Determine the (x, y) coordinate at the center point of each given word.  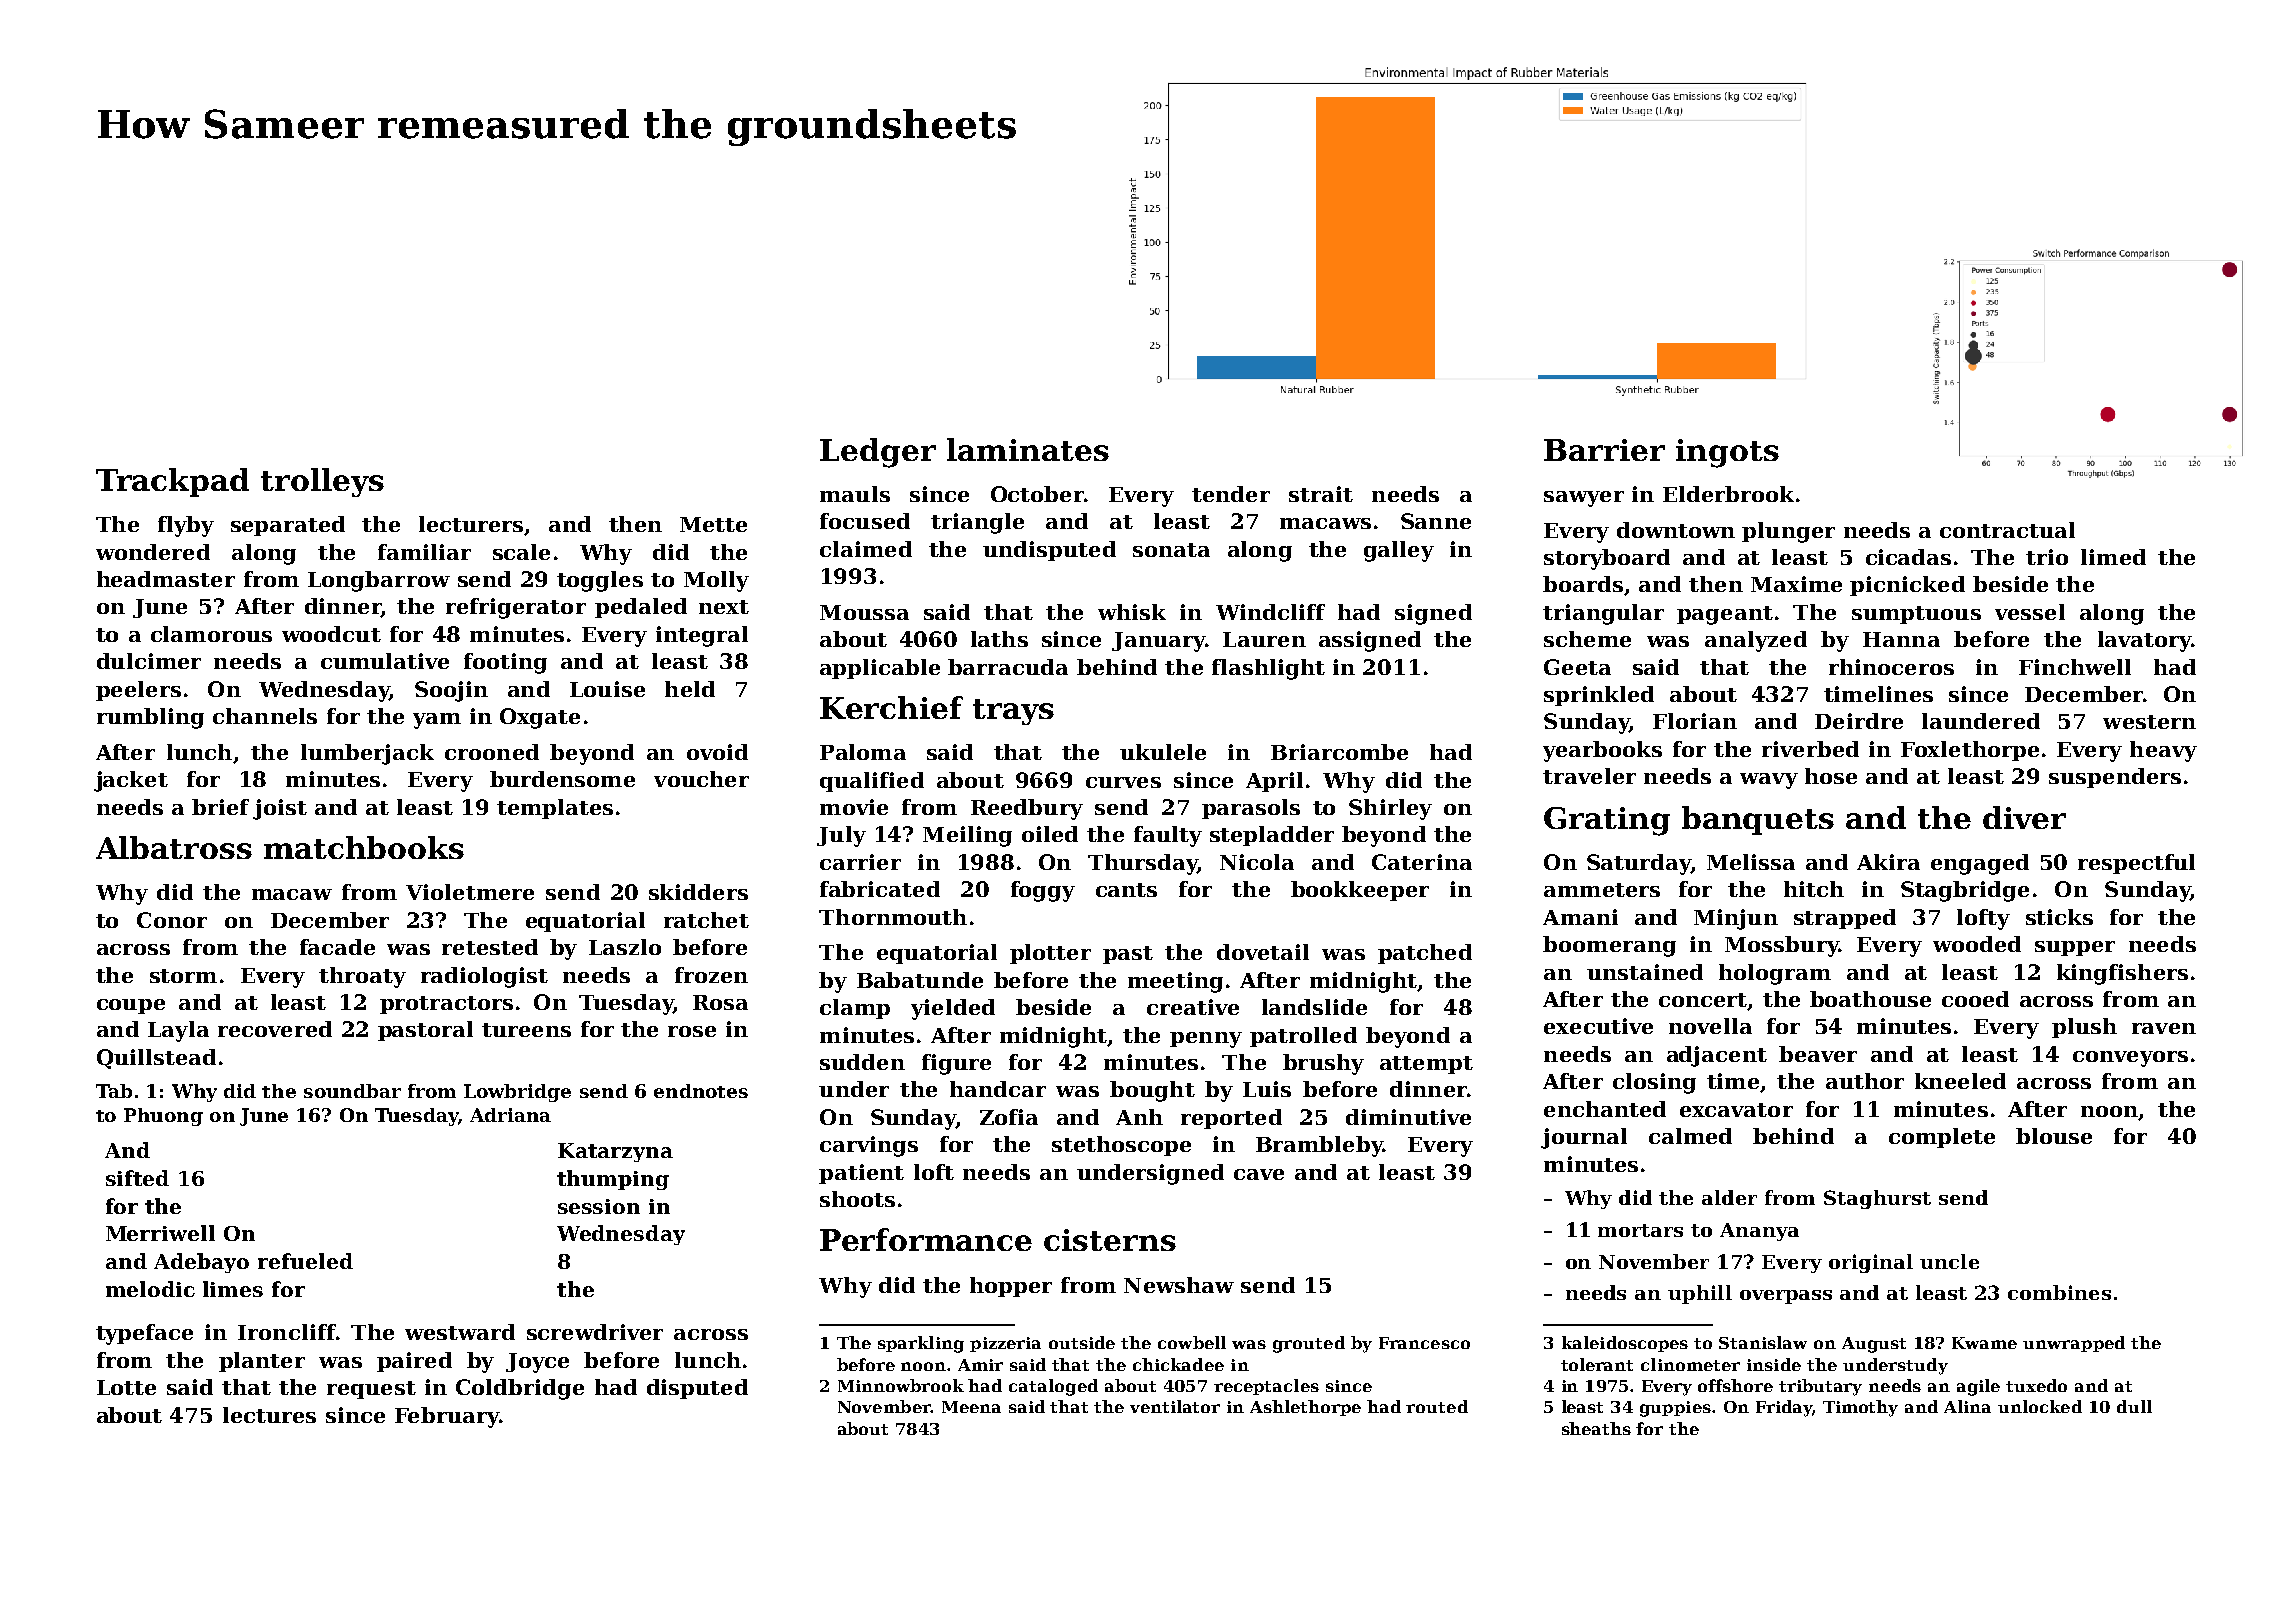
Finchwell (2075, 667)
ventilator (1175, 1406)
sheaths (1596, 1428)
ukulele (1163, 752)
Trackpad (172, 482)
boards (1583, 584)
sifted (137, 1178)
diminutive (1408, 1117)
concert (1703, 1001)
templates (555, 809)
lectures (269, 1415)
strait (1321, 494)
